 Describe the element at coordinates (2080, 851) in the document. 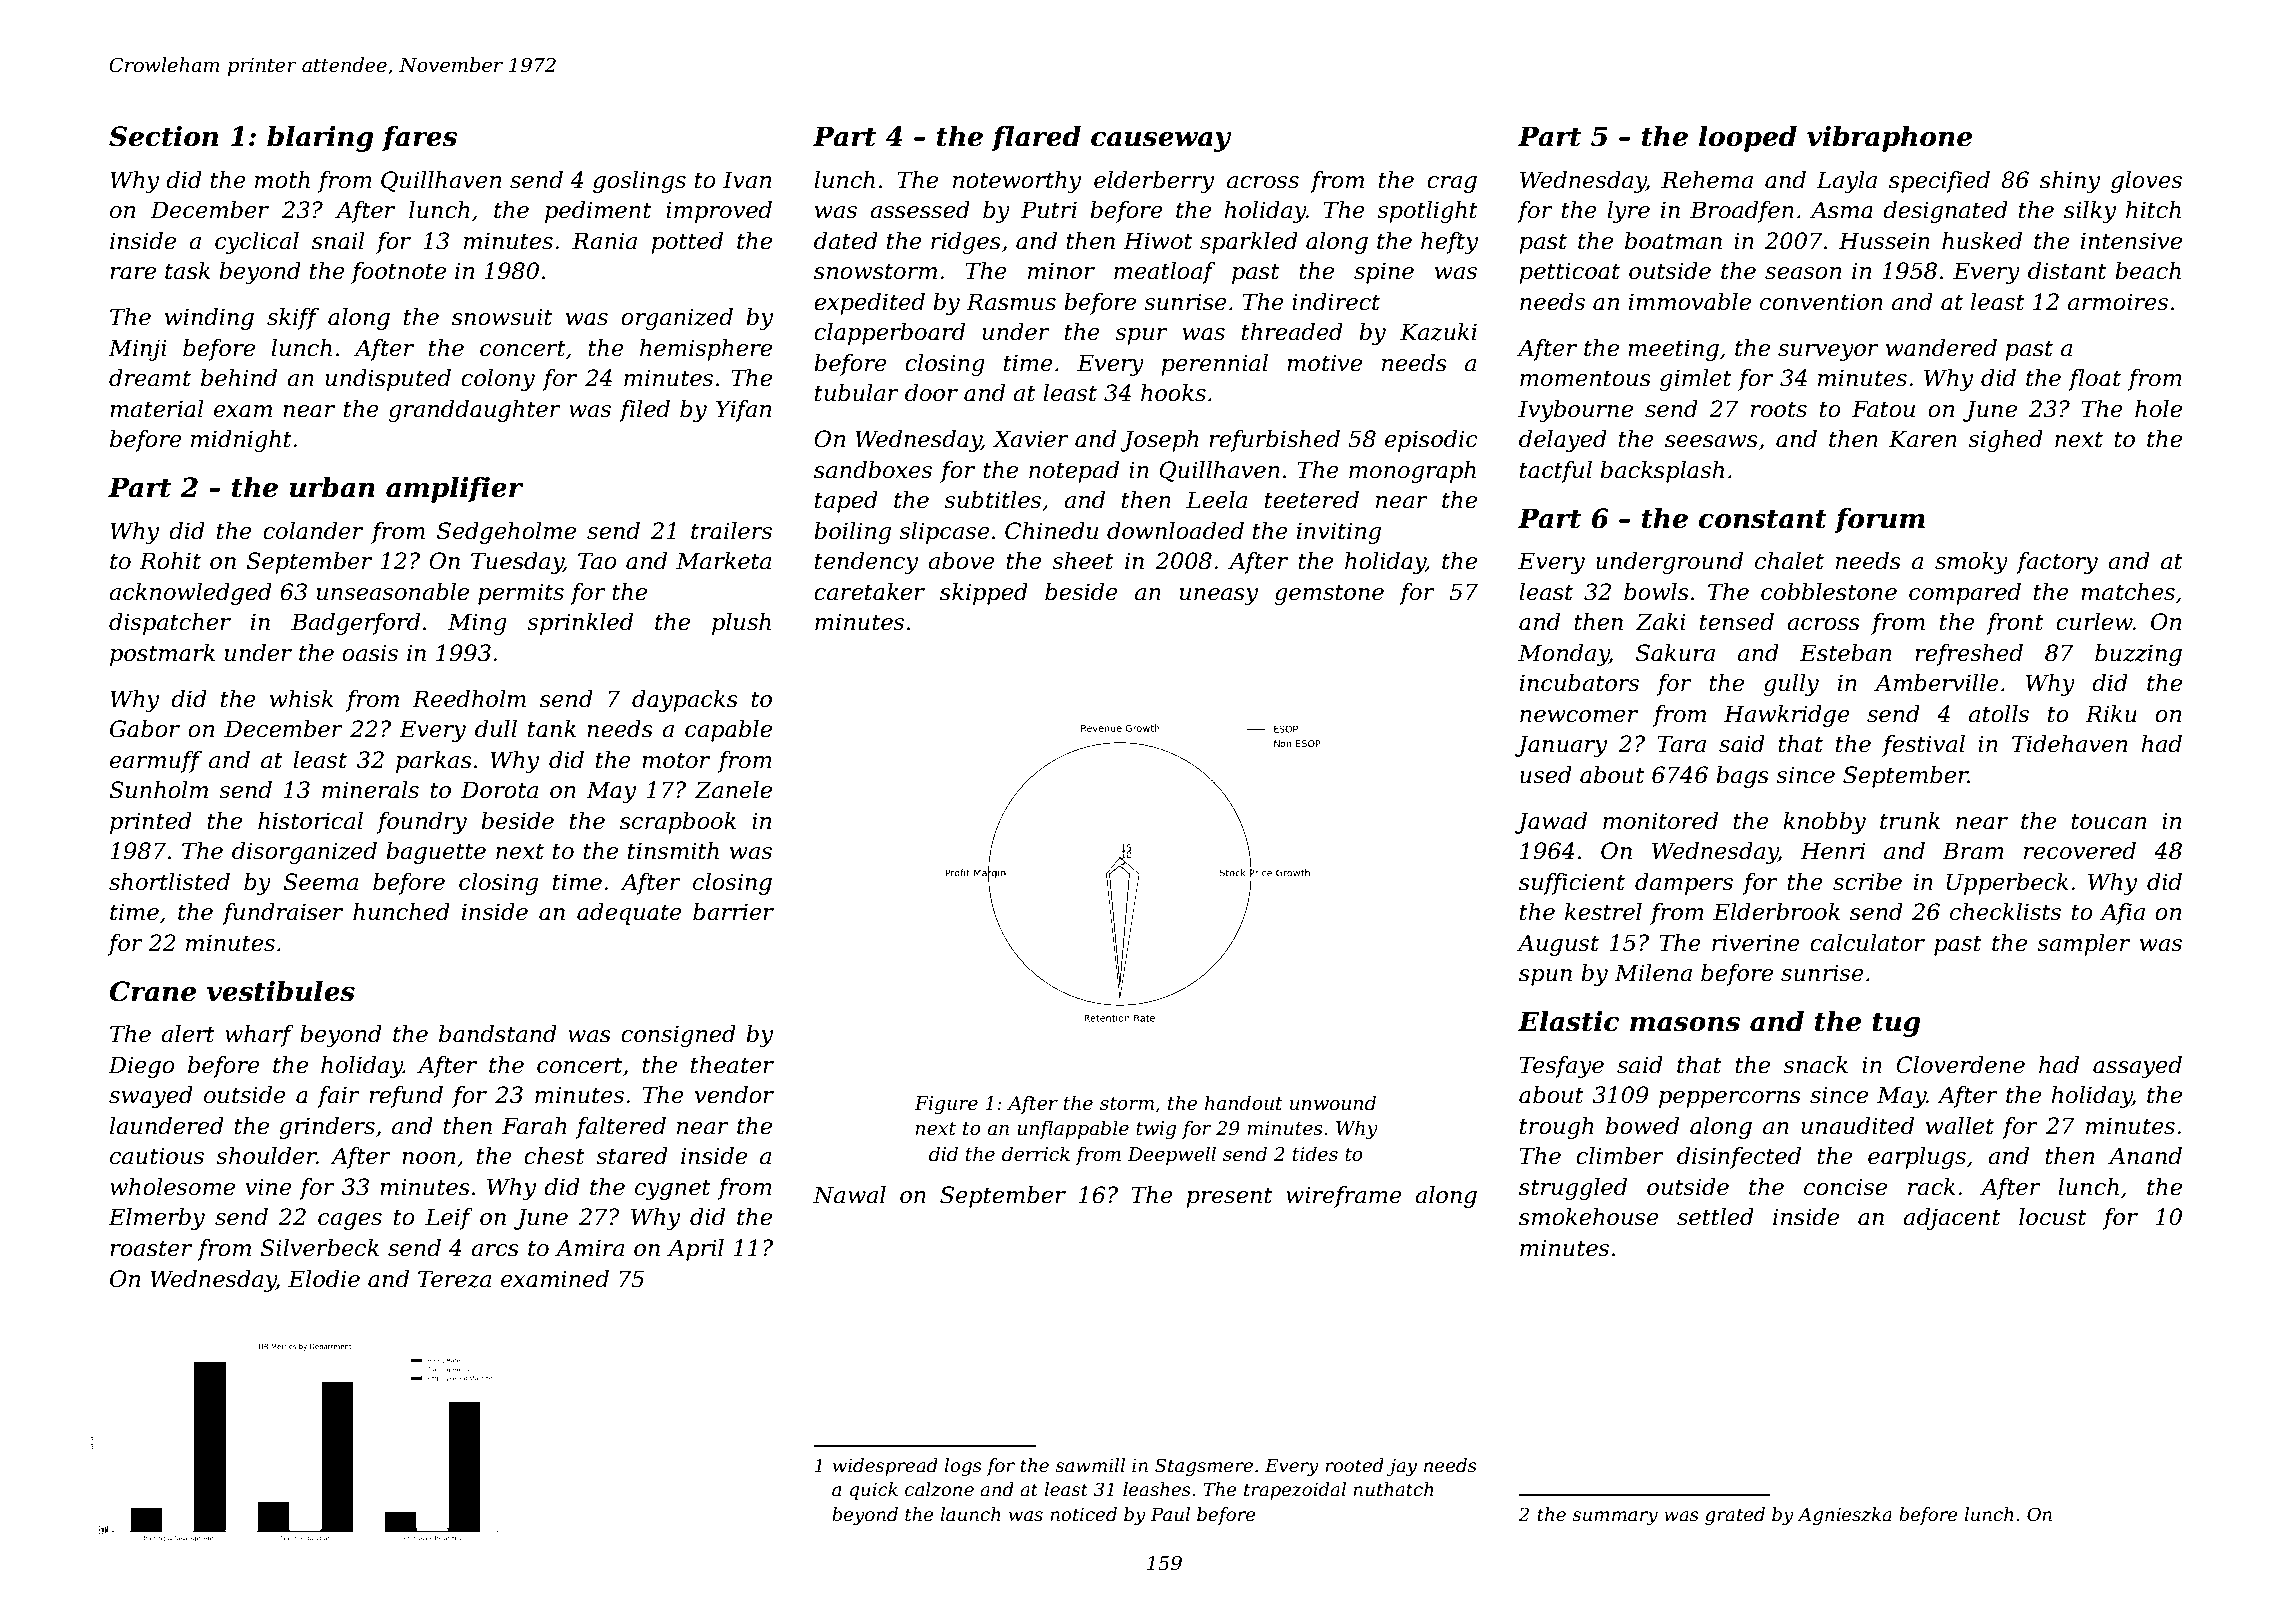

I see `recovered` at that location.
